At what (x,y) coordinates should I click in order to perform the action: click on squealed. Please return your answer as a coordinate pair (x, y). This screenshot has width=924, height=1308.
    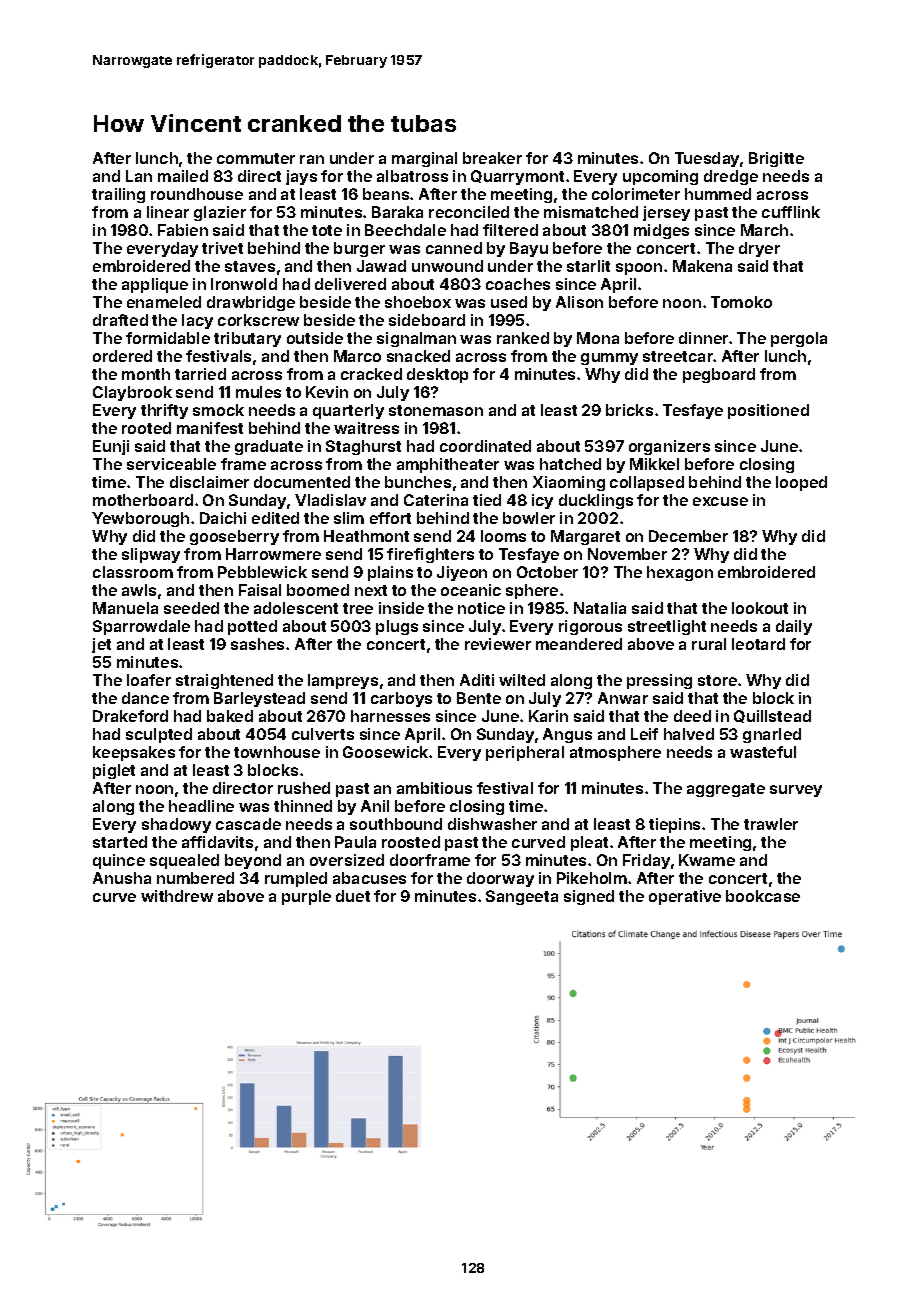
    Looking at the image, I should click on (184, 861).
